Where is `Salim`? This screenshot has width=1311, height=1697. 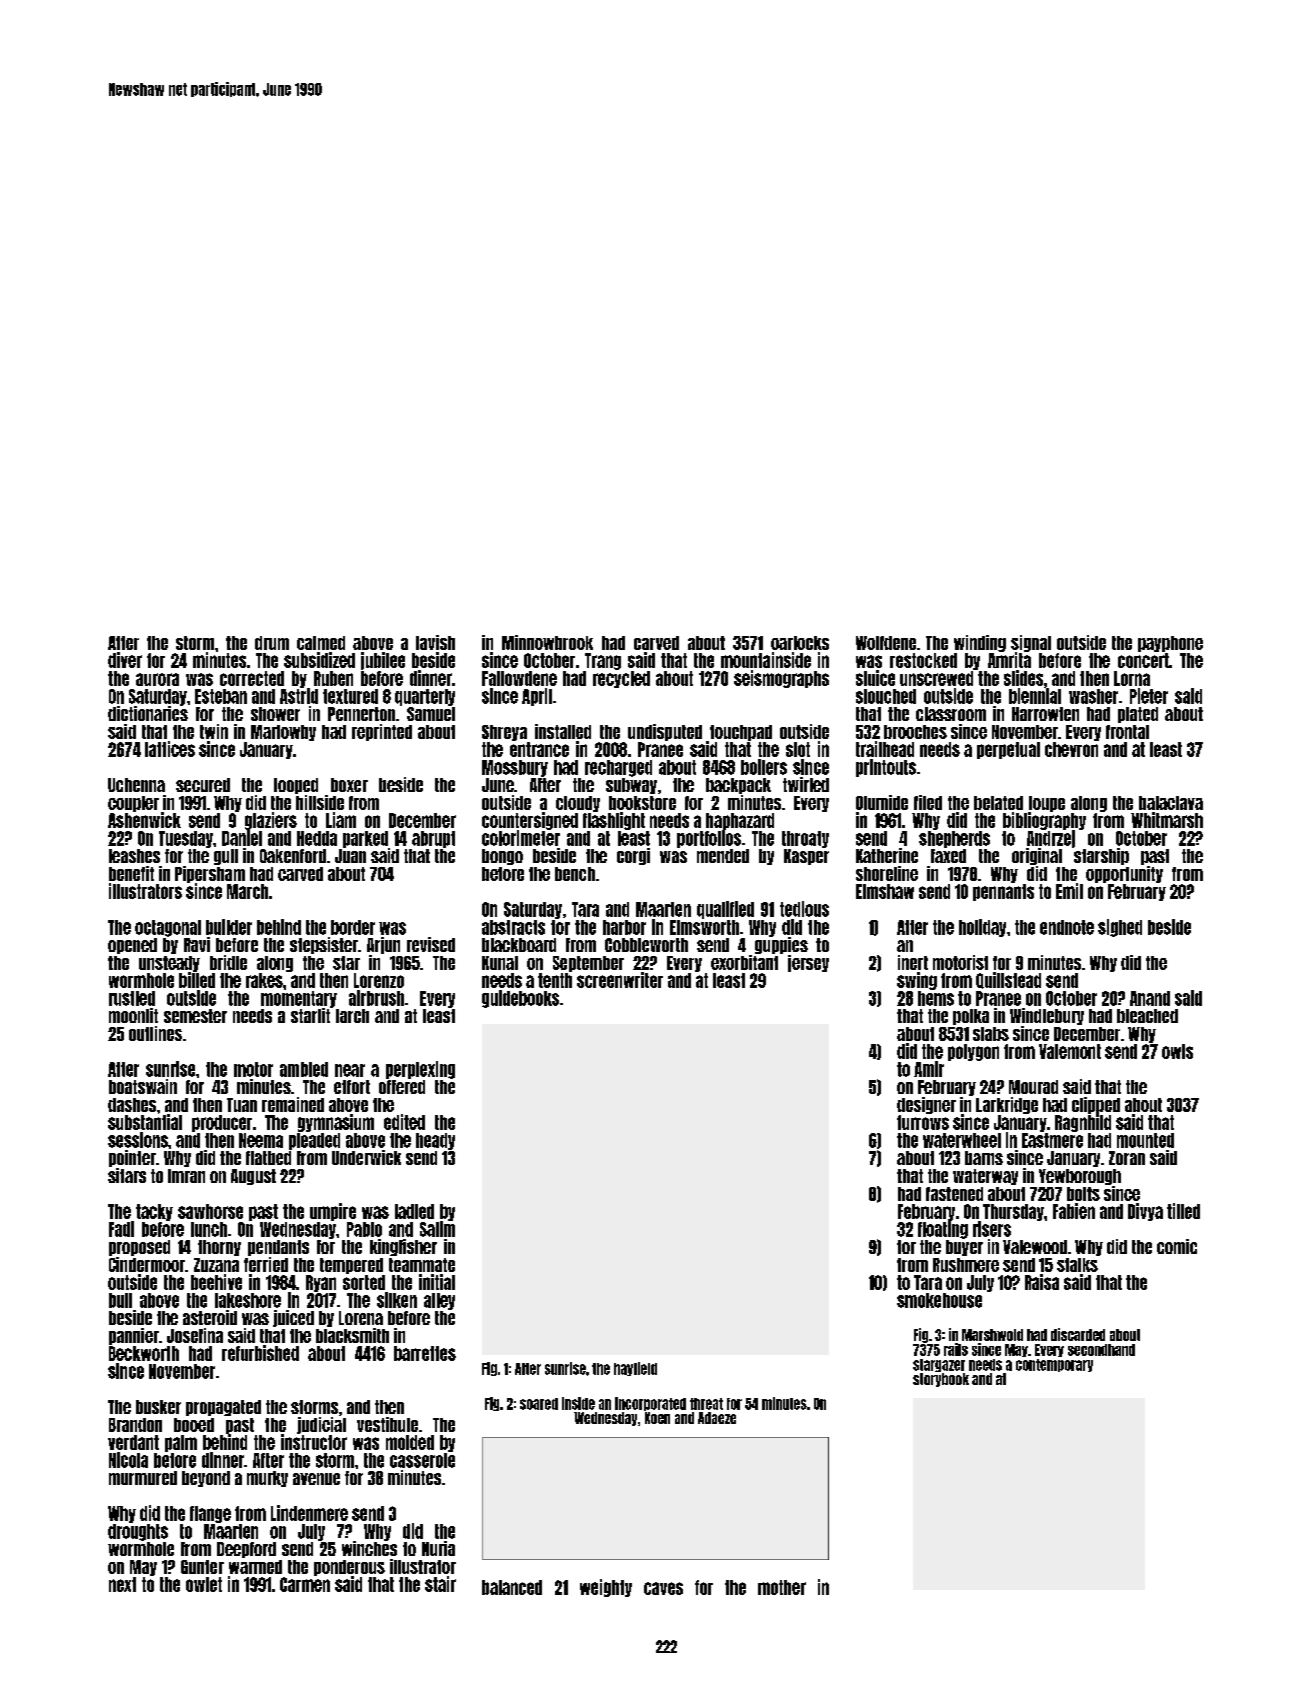
Salim is located at coordinates (437, 1229).
